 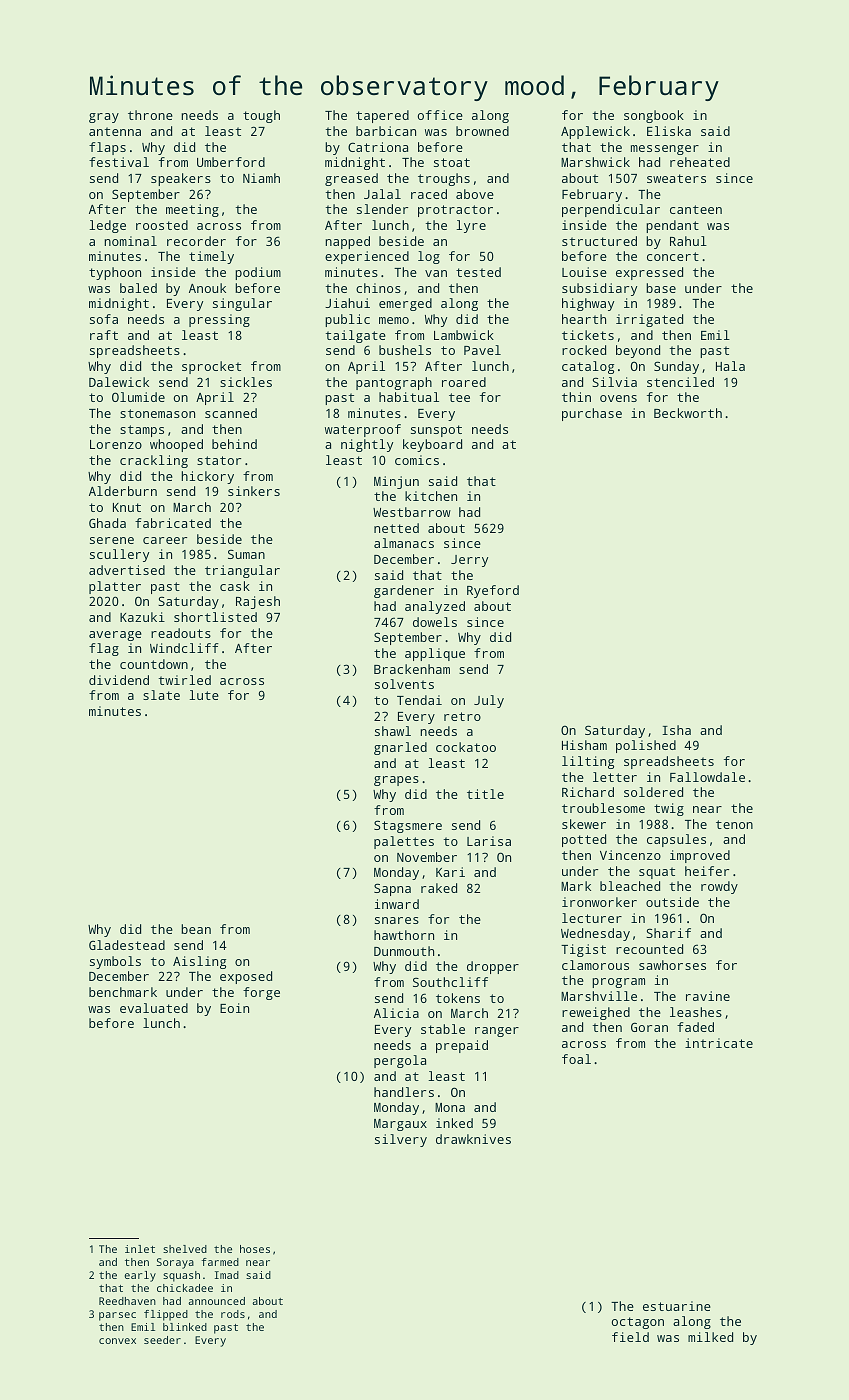 What do you see at coordinates (654, 116) in the screenshot?
I see `songbook` at bounding box center [654, 116].
